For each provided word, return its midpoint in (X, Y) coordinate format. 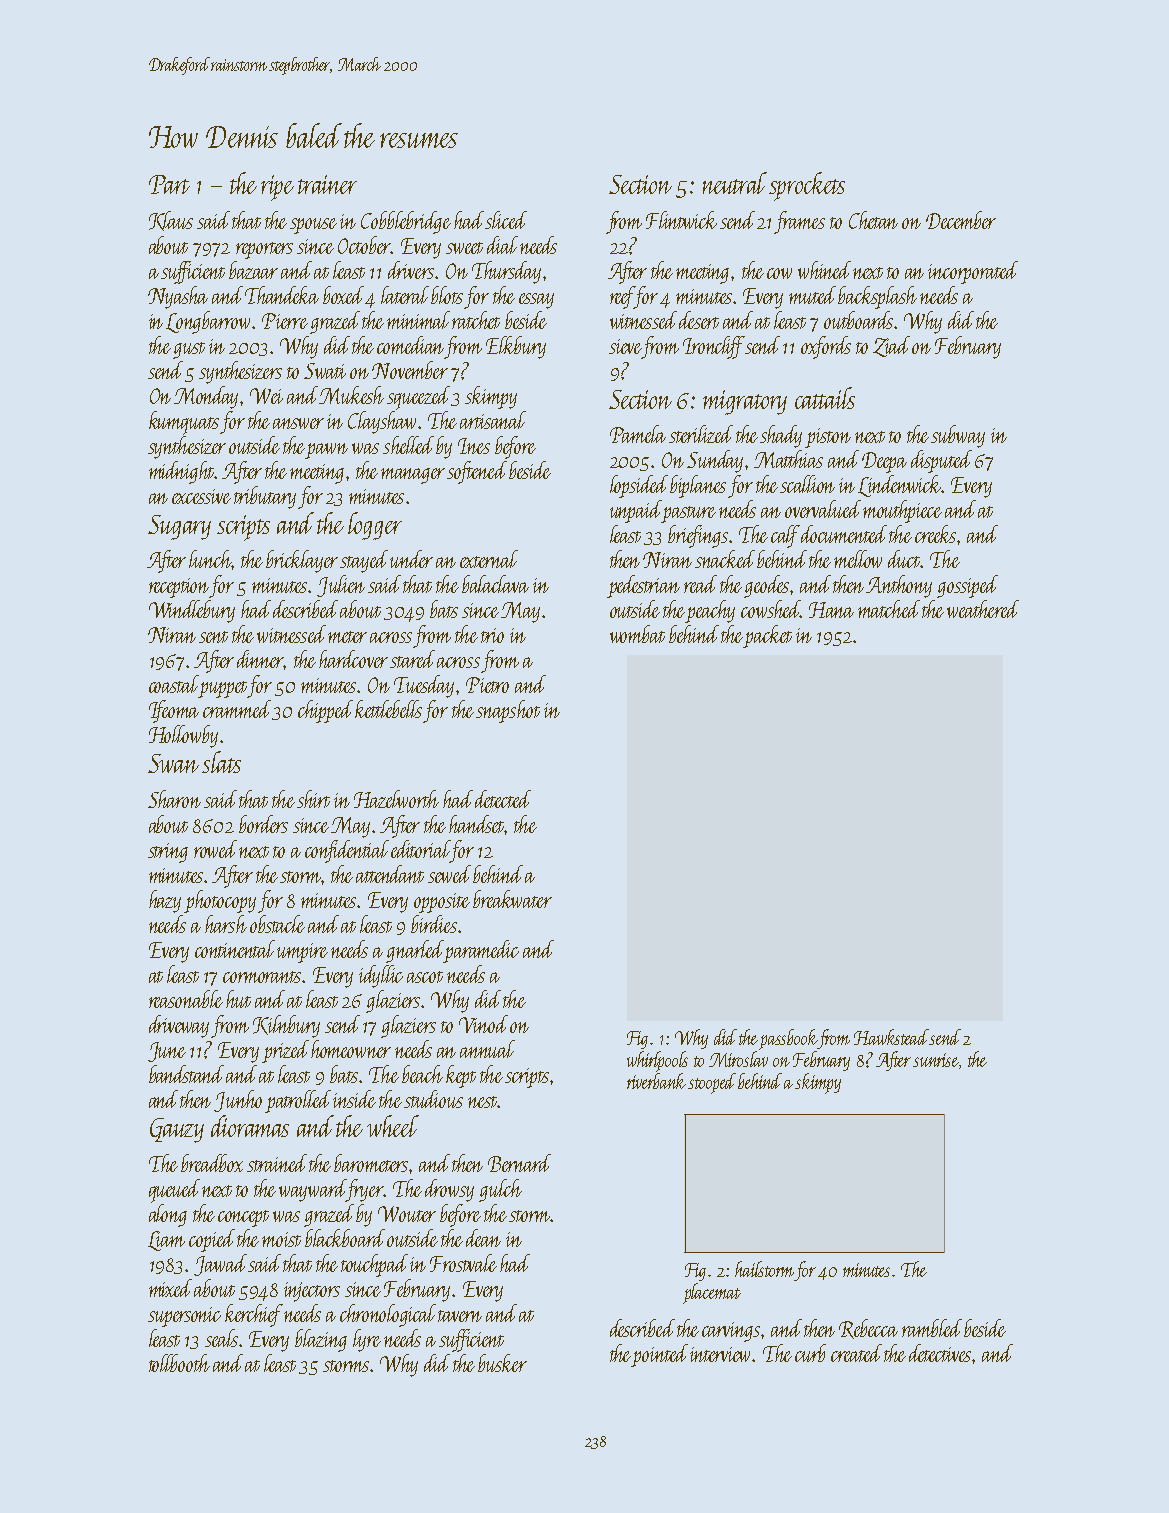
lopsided (639, 486)
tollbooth (179, 1363)
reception (179, 588)
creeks (935, 534)
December (961, 220)
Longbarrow (208, 322)
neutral (735, 183)
